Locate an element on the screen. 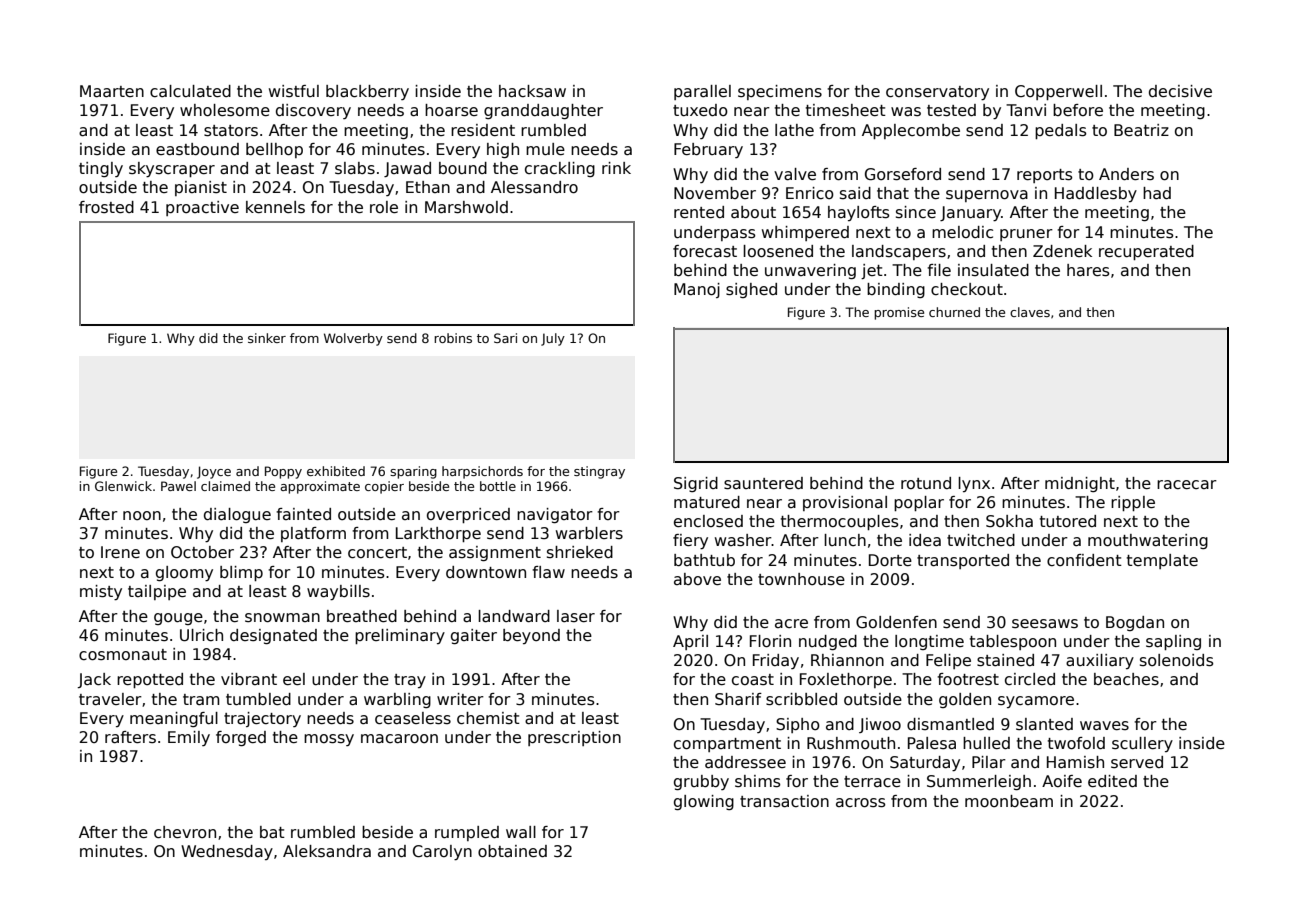  Maarten is located at coordinates (112, 91).
